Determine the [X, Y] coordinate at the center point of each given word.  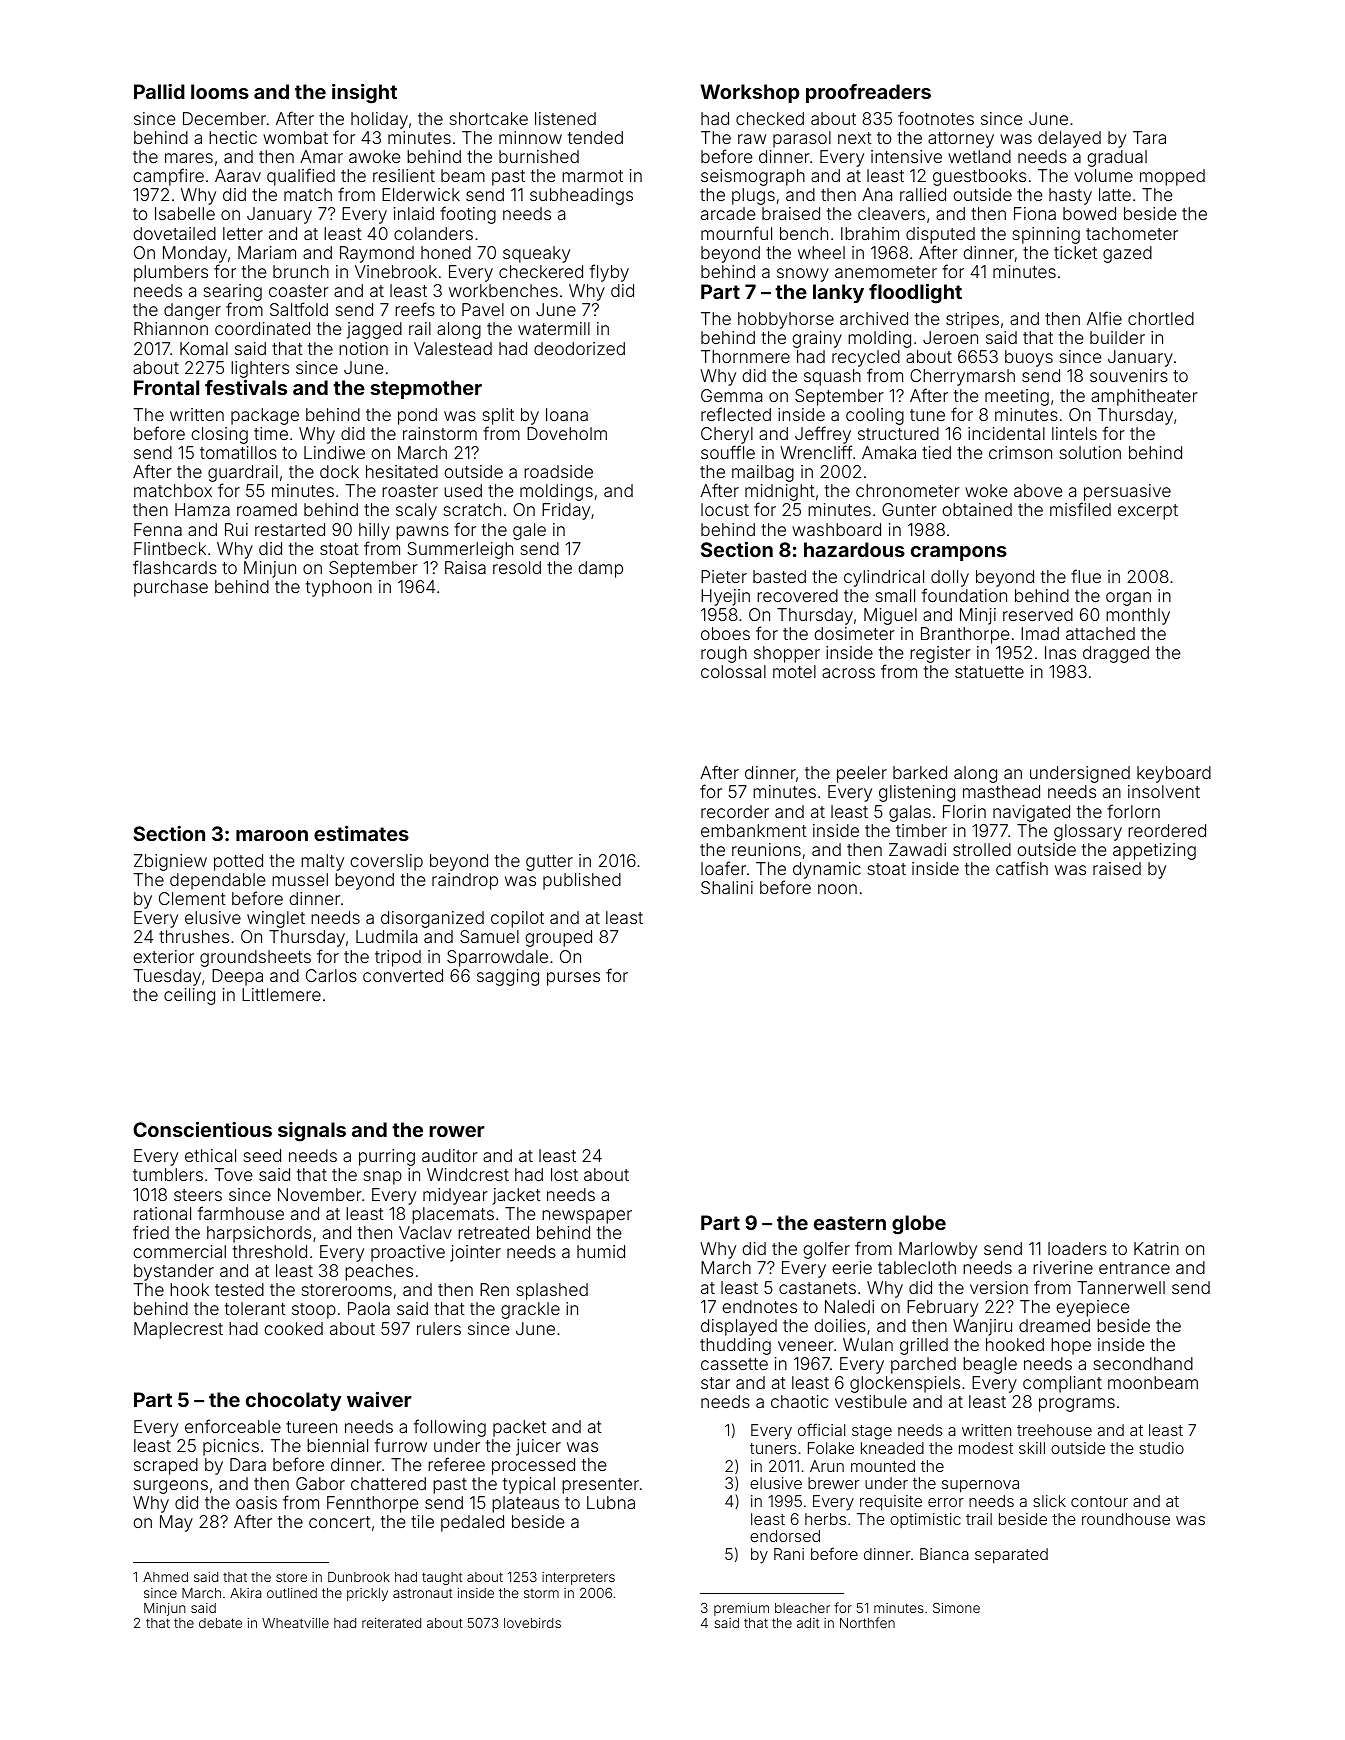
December [224, 118]
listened [565, 118]
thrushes [194, 936]
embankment [754, 830]
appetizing [1154, 851]
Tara [1149, 137]
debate [220, 1623]
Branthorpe [965, 635]
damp [600, 569]
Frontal [166, 387]
